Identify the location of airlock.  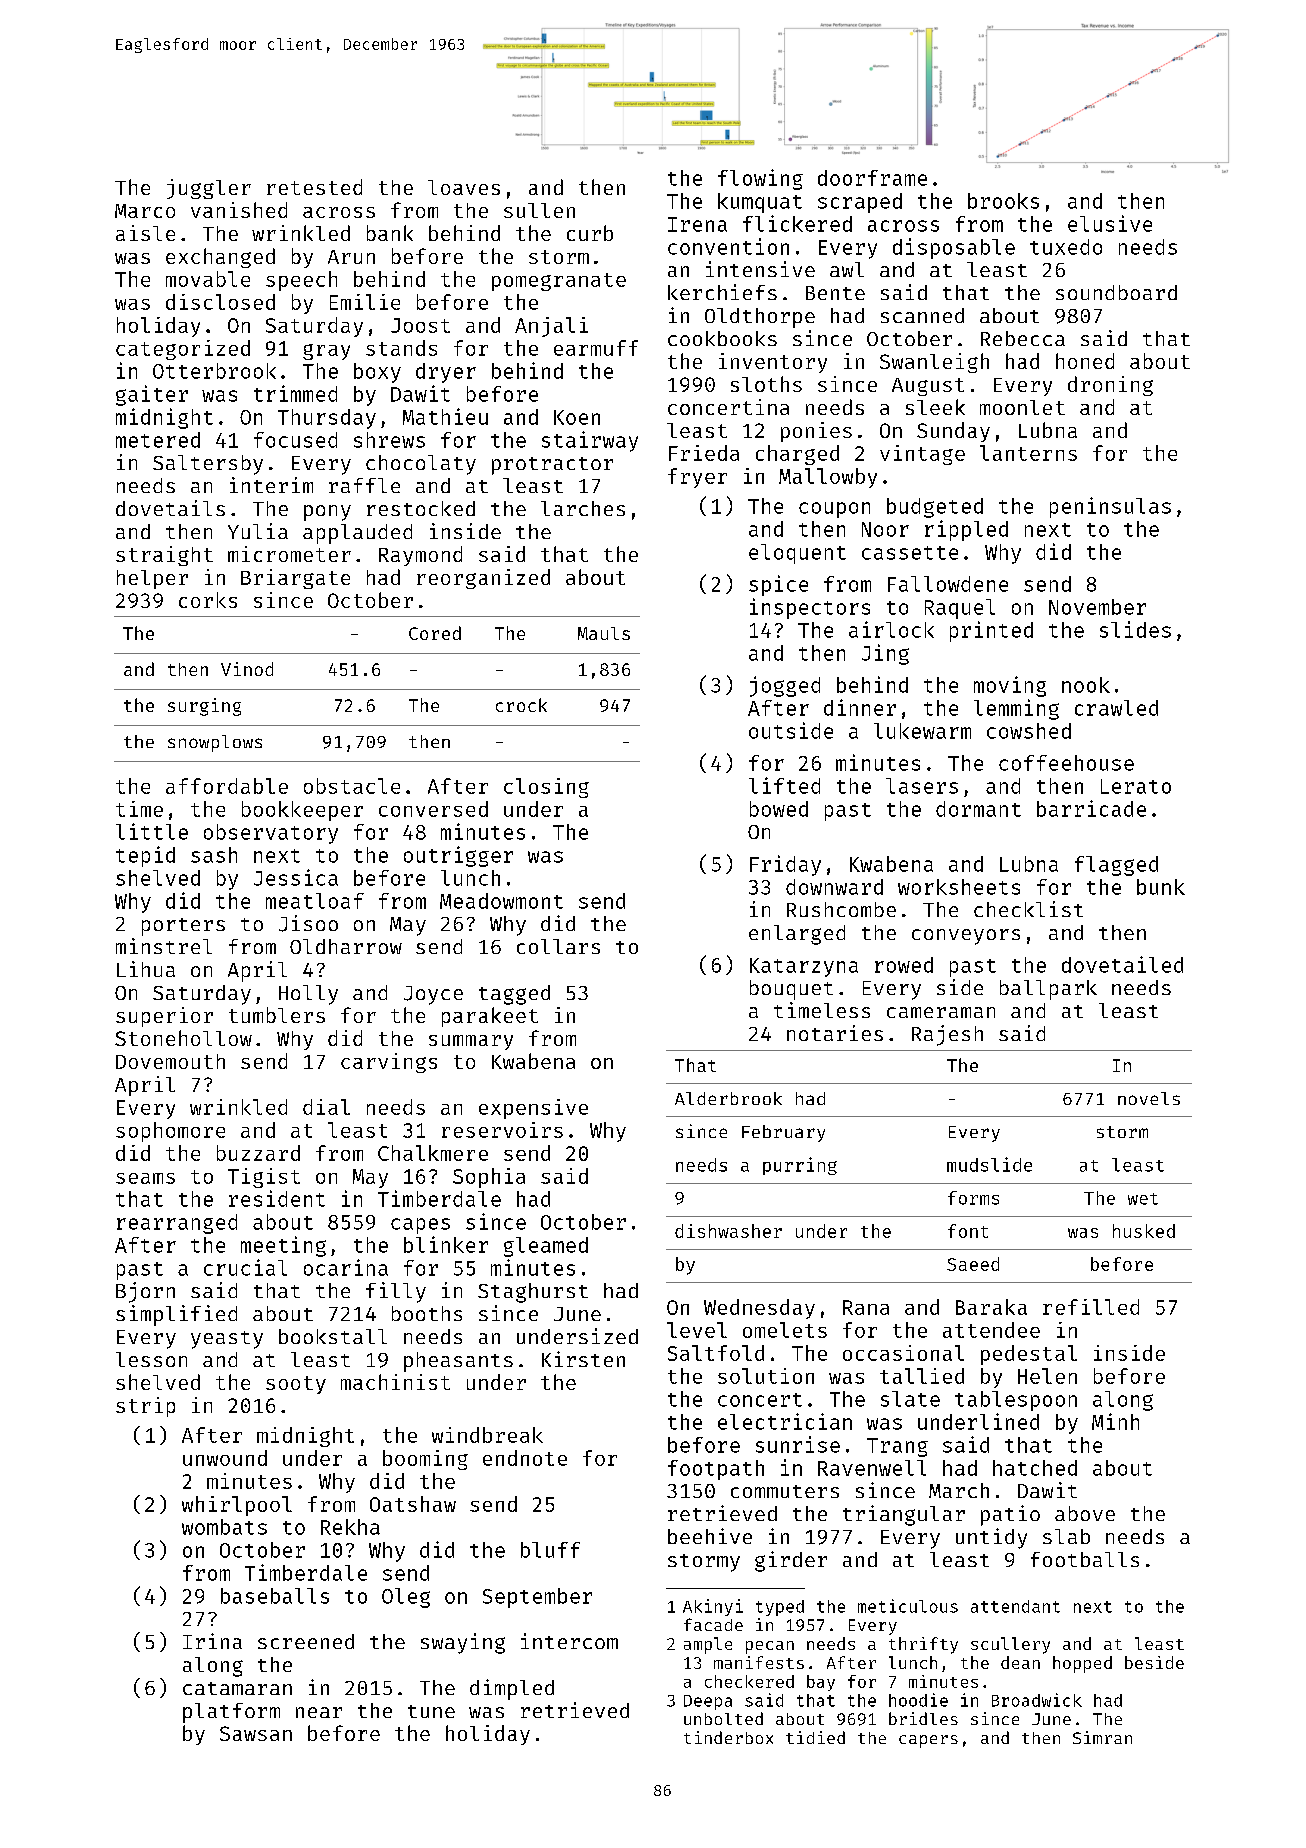
(891, 629).
